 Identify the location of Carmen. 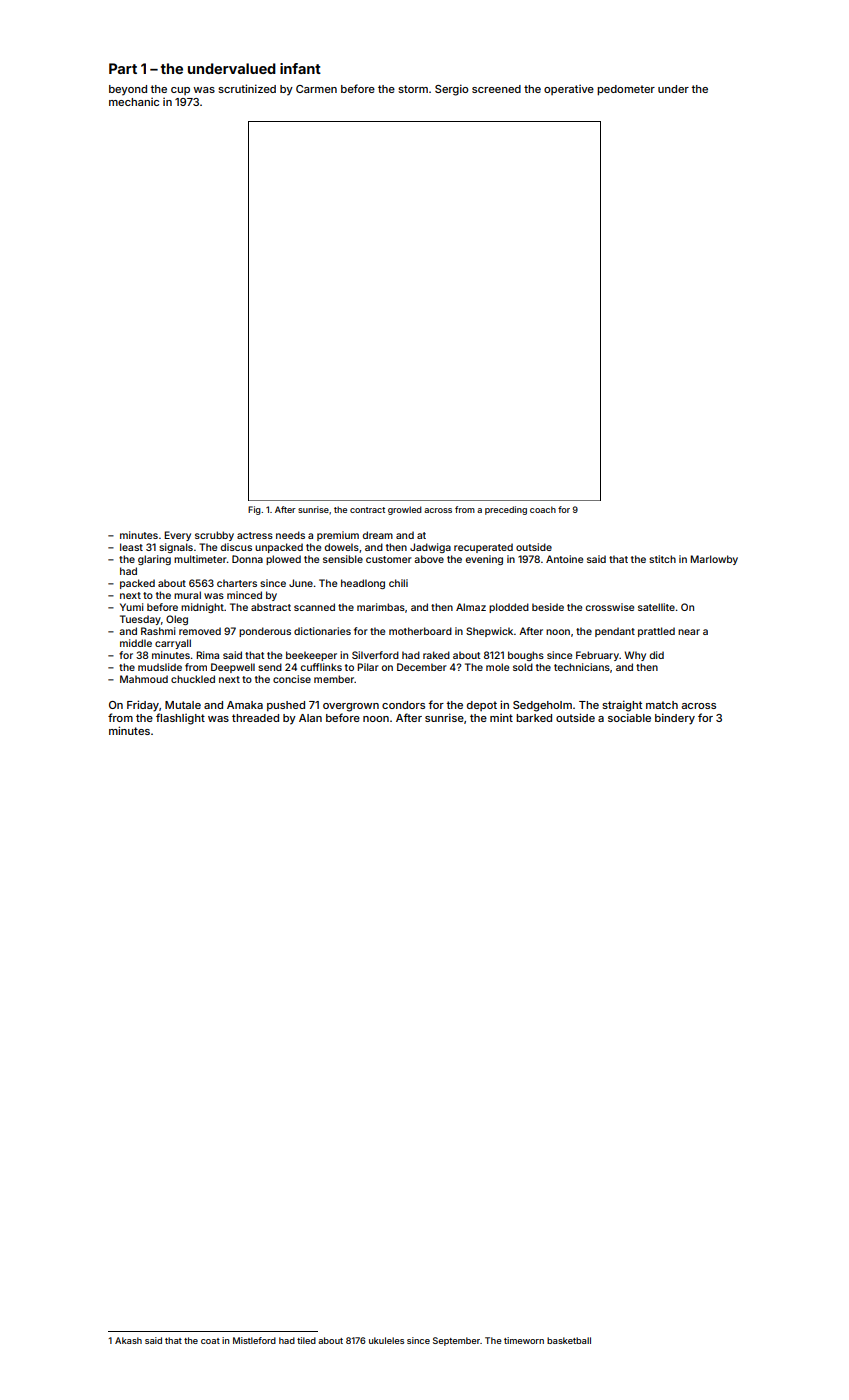
(316, 89).
